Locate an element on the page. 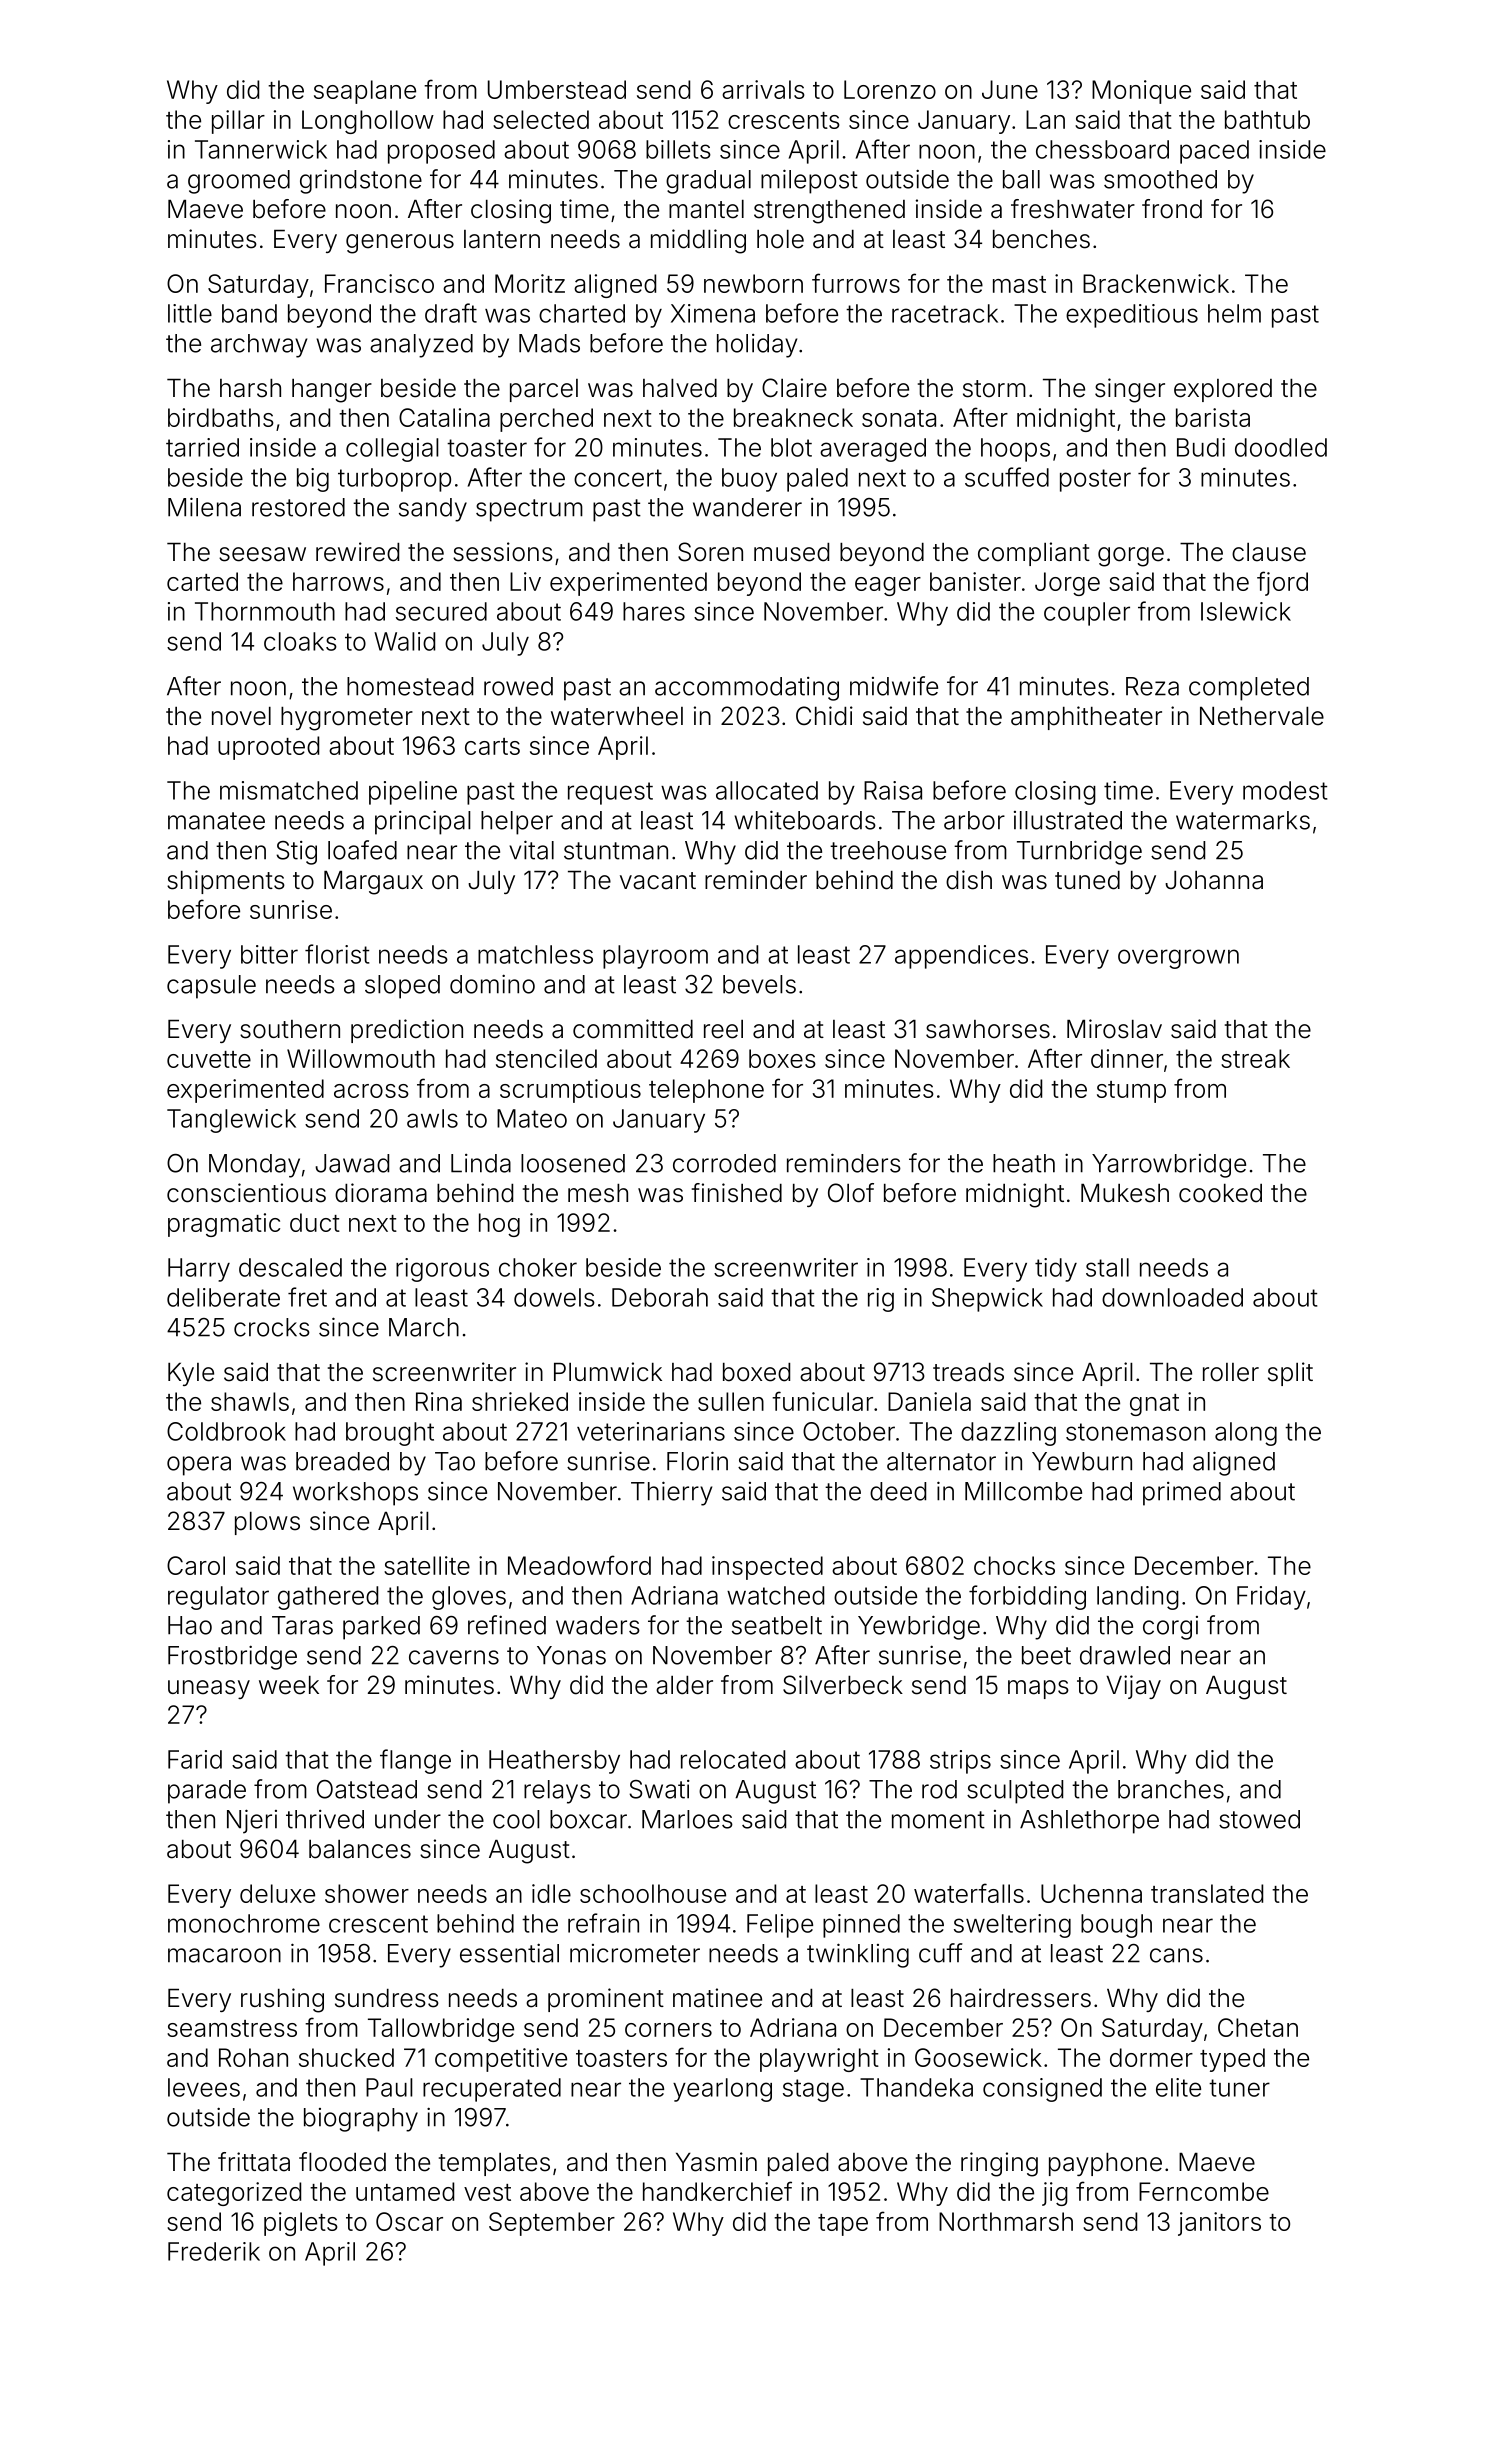  Frederik is located at coordinates (214, 2251).
